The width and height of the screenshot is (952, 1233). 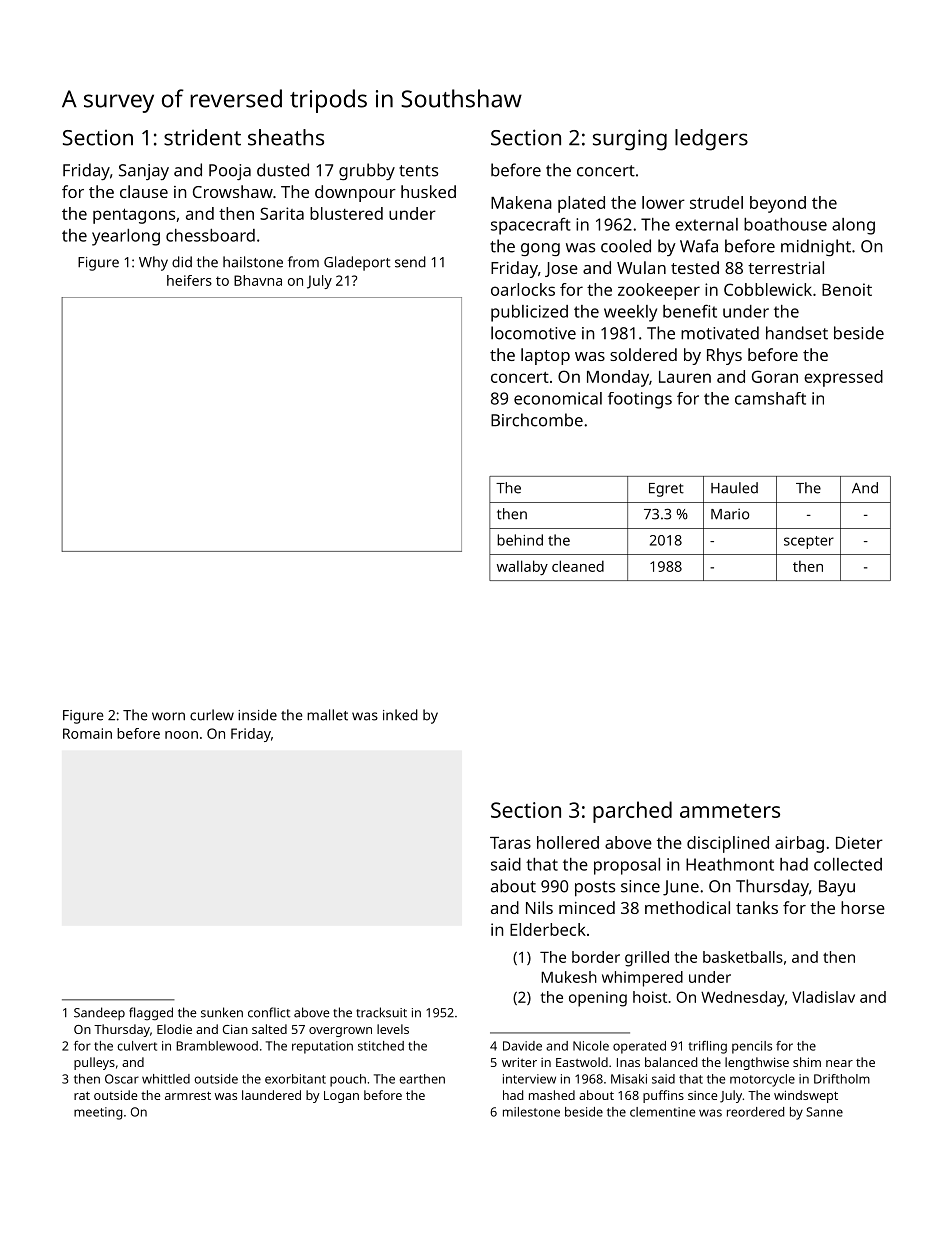 I want to click on Sanjay, so click(x=144, y=172).
